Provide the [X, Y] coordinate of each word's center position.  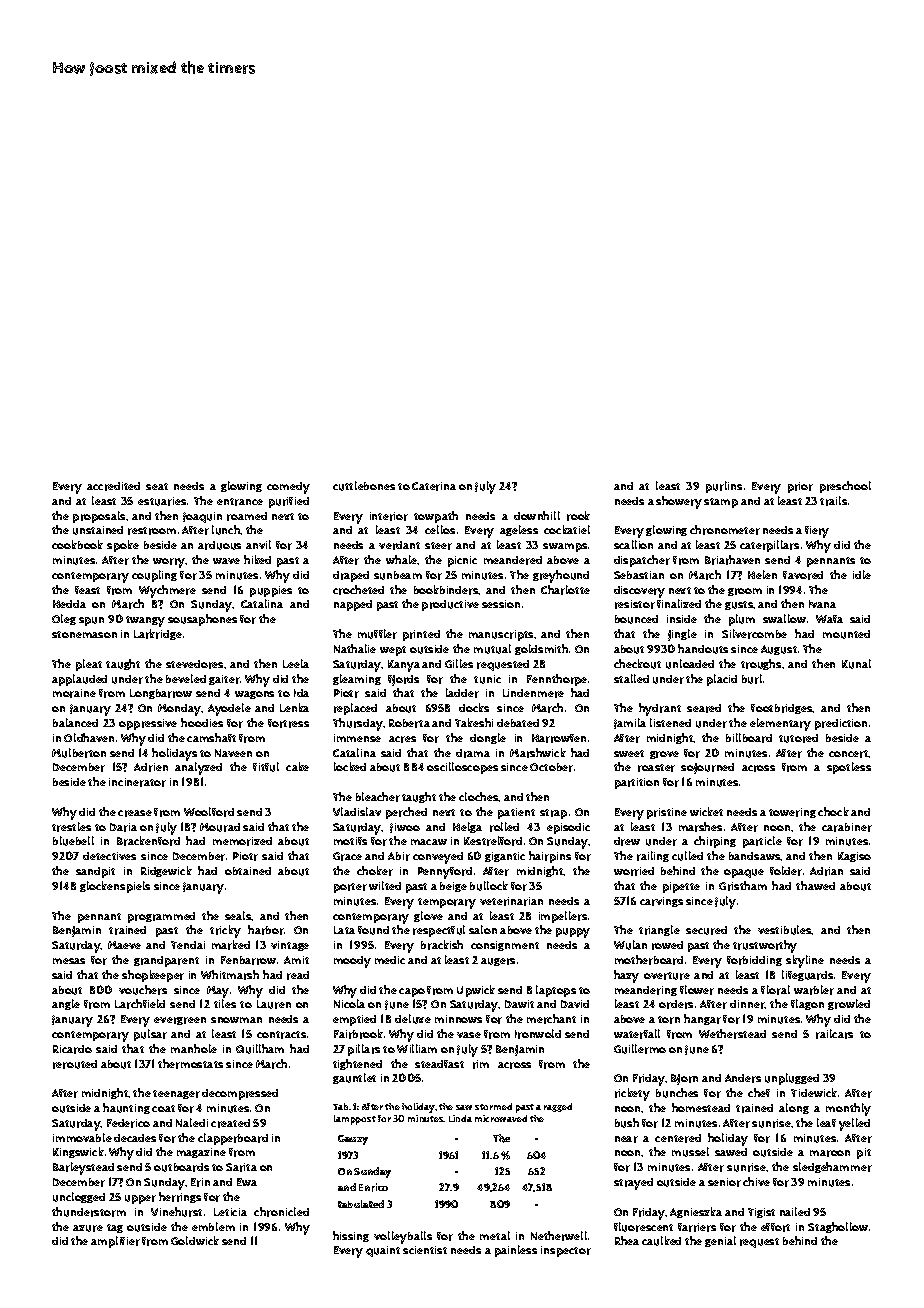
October [551, 767]
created [230, 1123]
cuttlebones [364, 486]
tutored [798, 738]
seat [157, 486]
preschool [845, 487]
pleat [89, 665]
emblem [213, 1226]
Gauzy [353, 1140]
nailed [795, 1211]
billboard [749, 738]
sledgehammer [832, 1167]
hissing [351, 1236]
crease [135, 813]
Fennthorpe [557, 680]
